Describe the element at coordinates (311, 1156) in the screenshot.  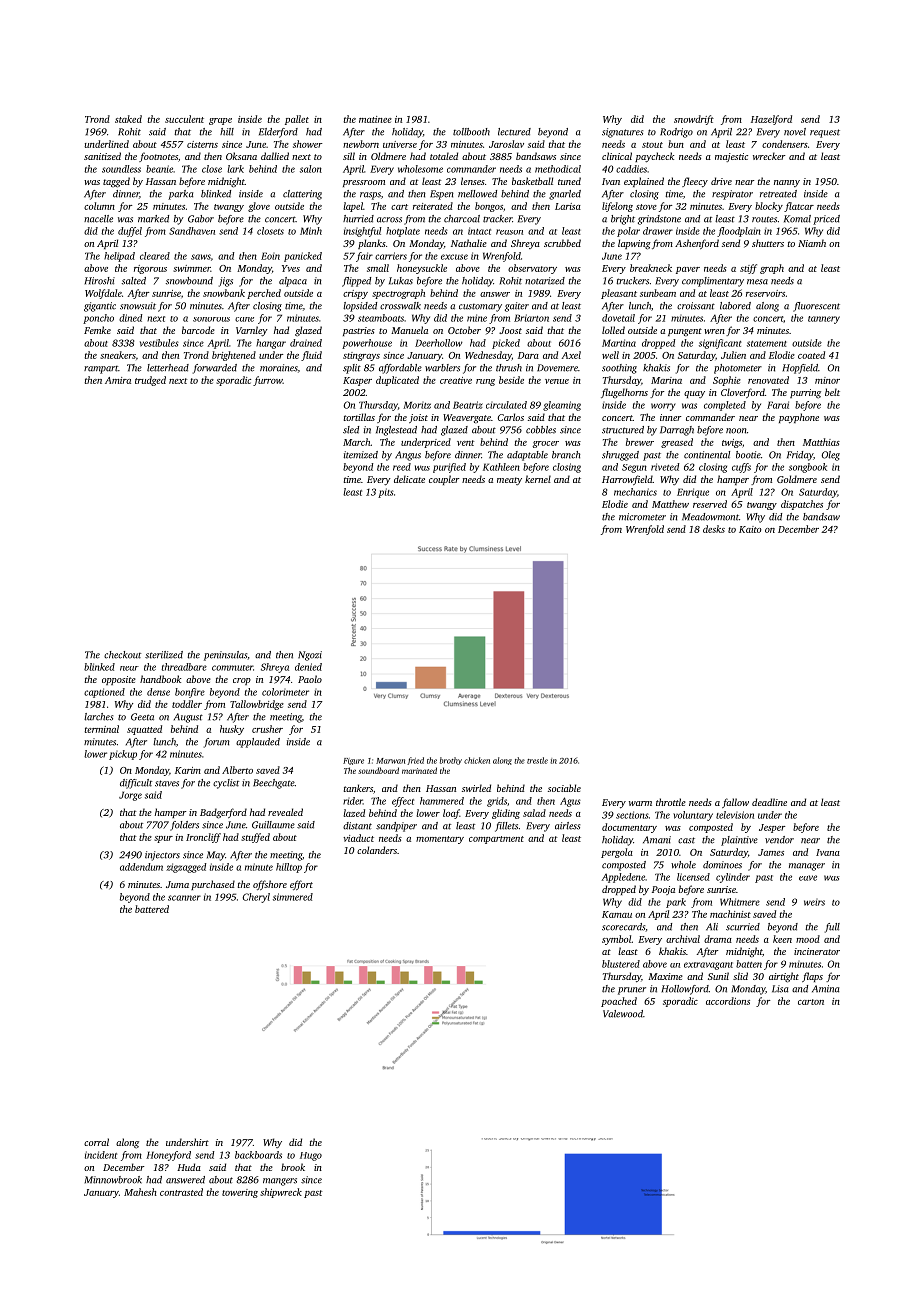
I see `Hugo` at that location.
